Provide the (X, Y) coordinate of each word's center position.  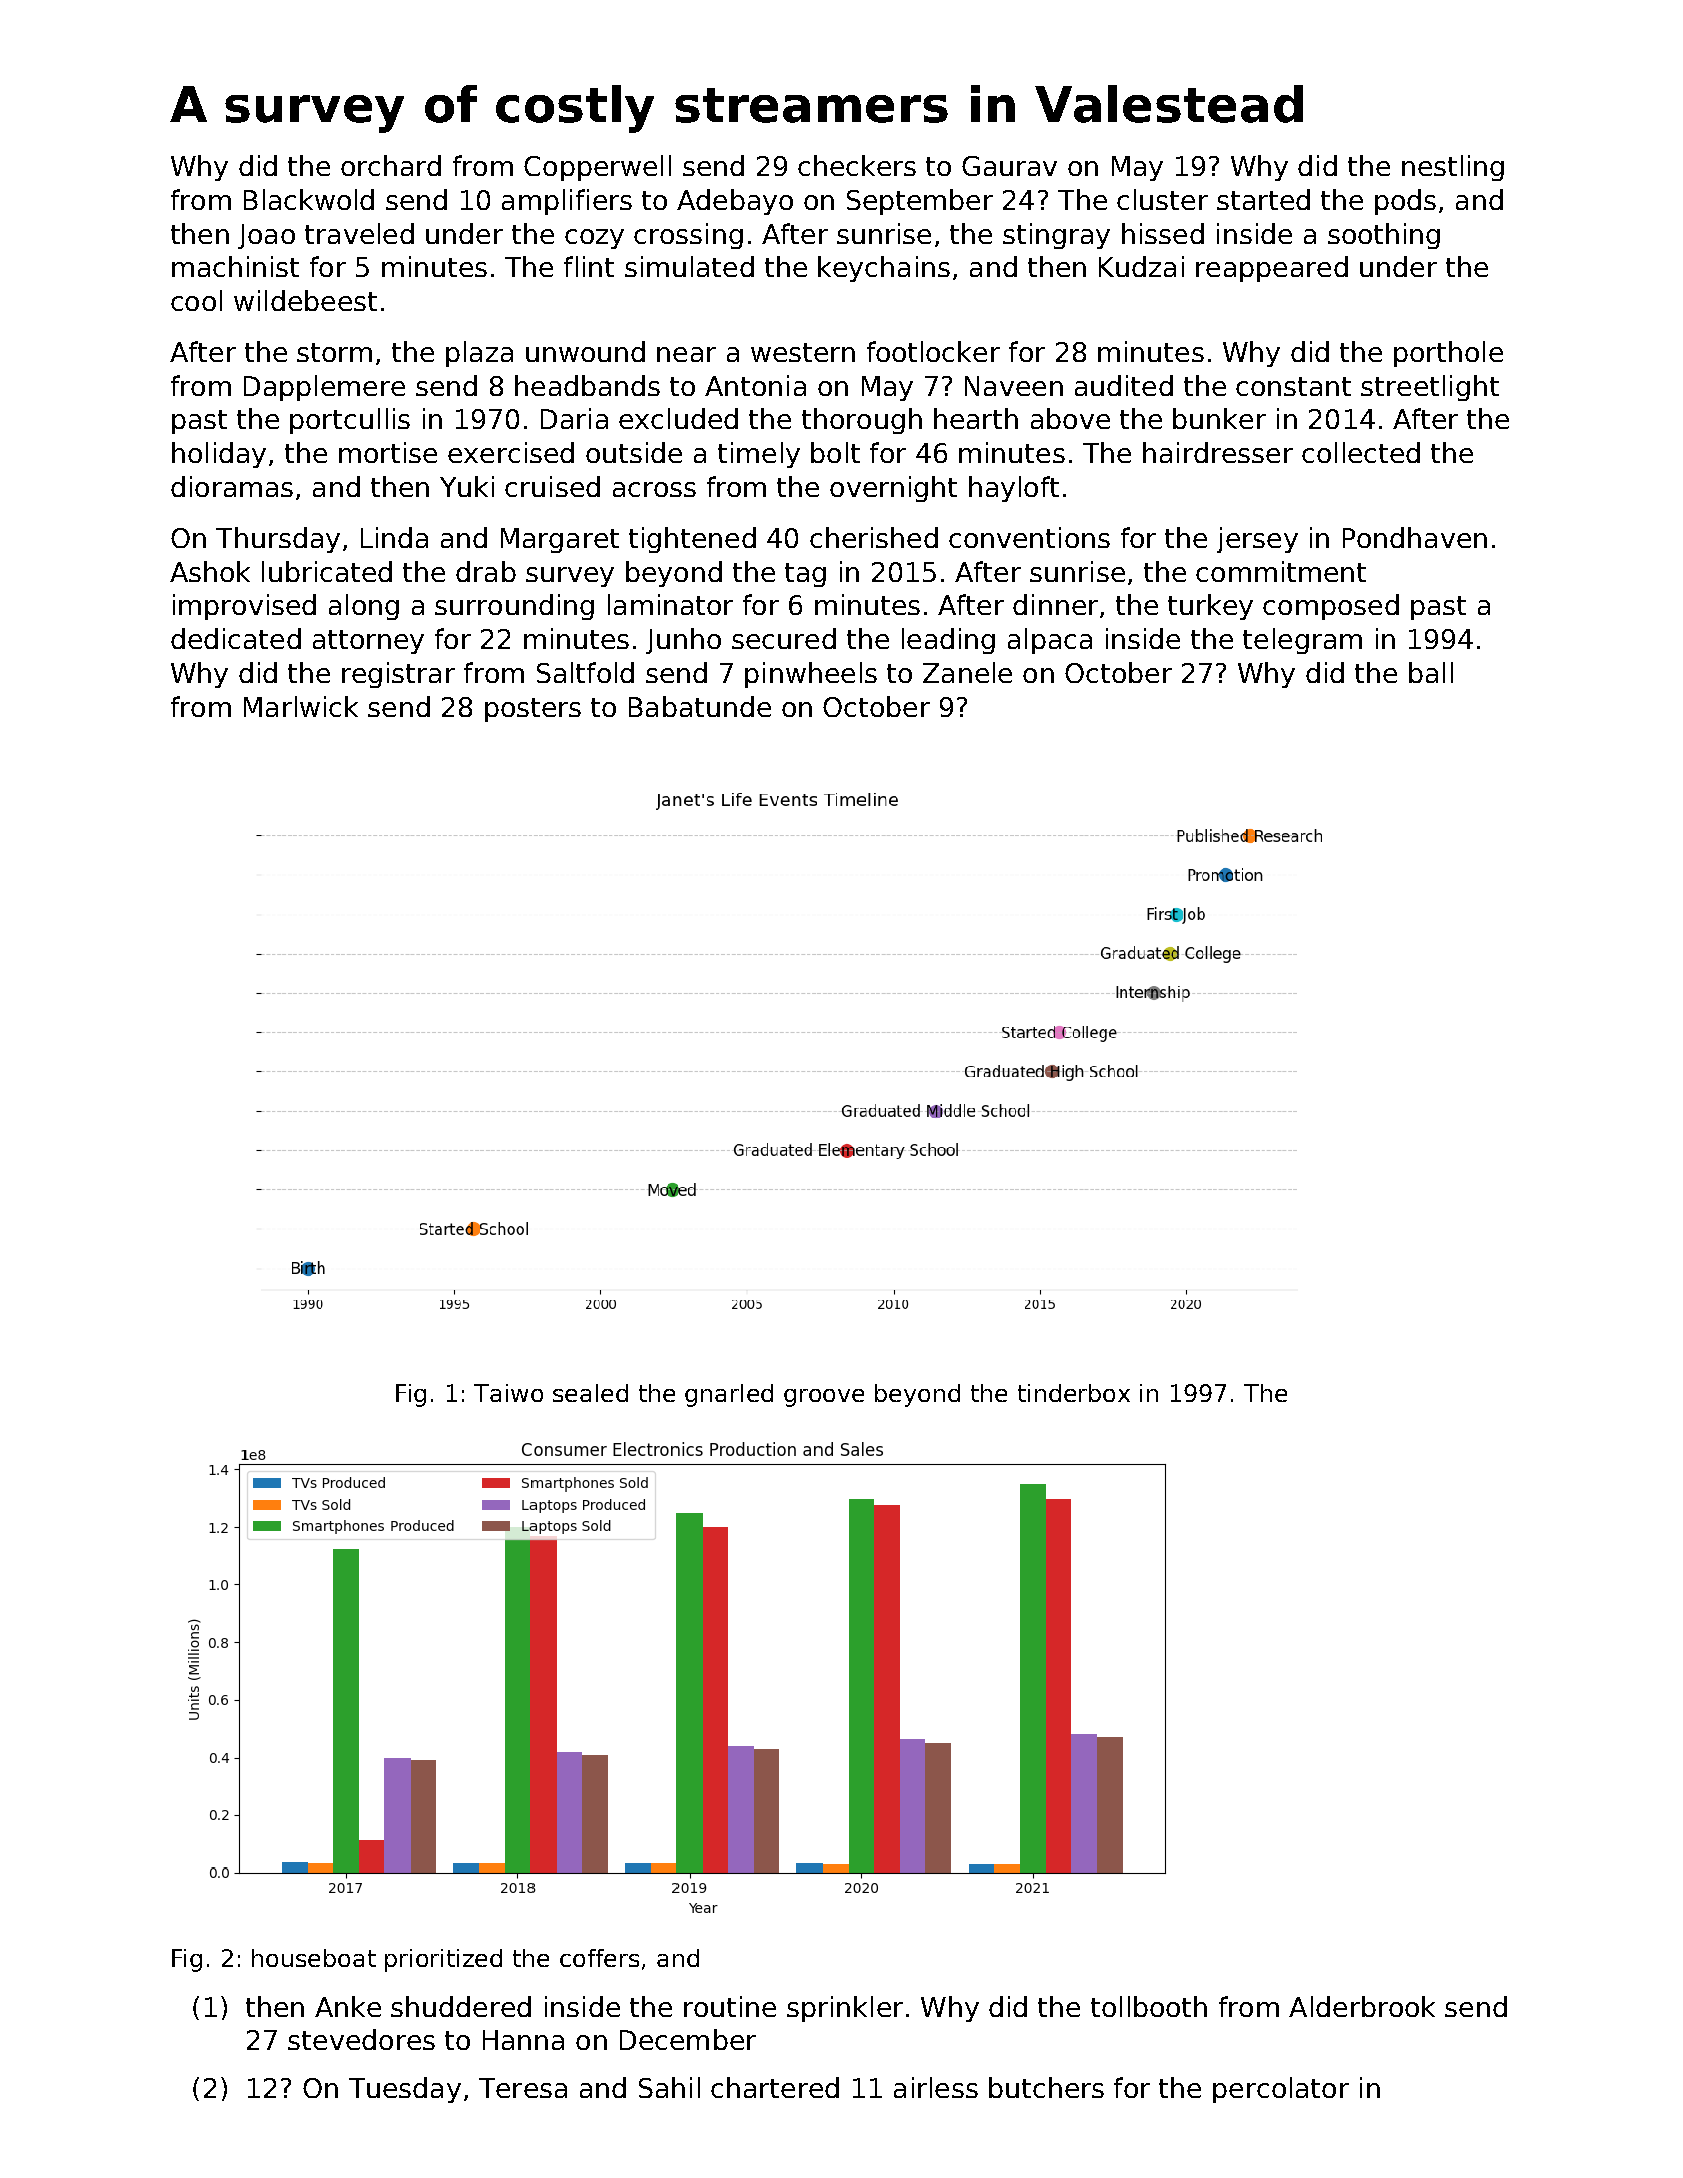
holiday (219, 455)
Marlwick (301, 706)
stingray (1056, 236)
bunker (1219, 418)
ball (1431, 672)
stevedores (361, 2039)
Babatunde (700, 706)
